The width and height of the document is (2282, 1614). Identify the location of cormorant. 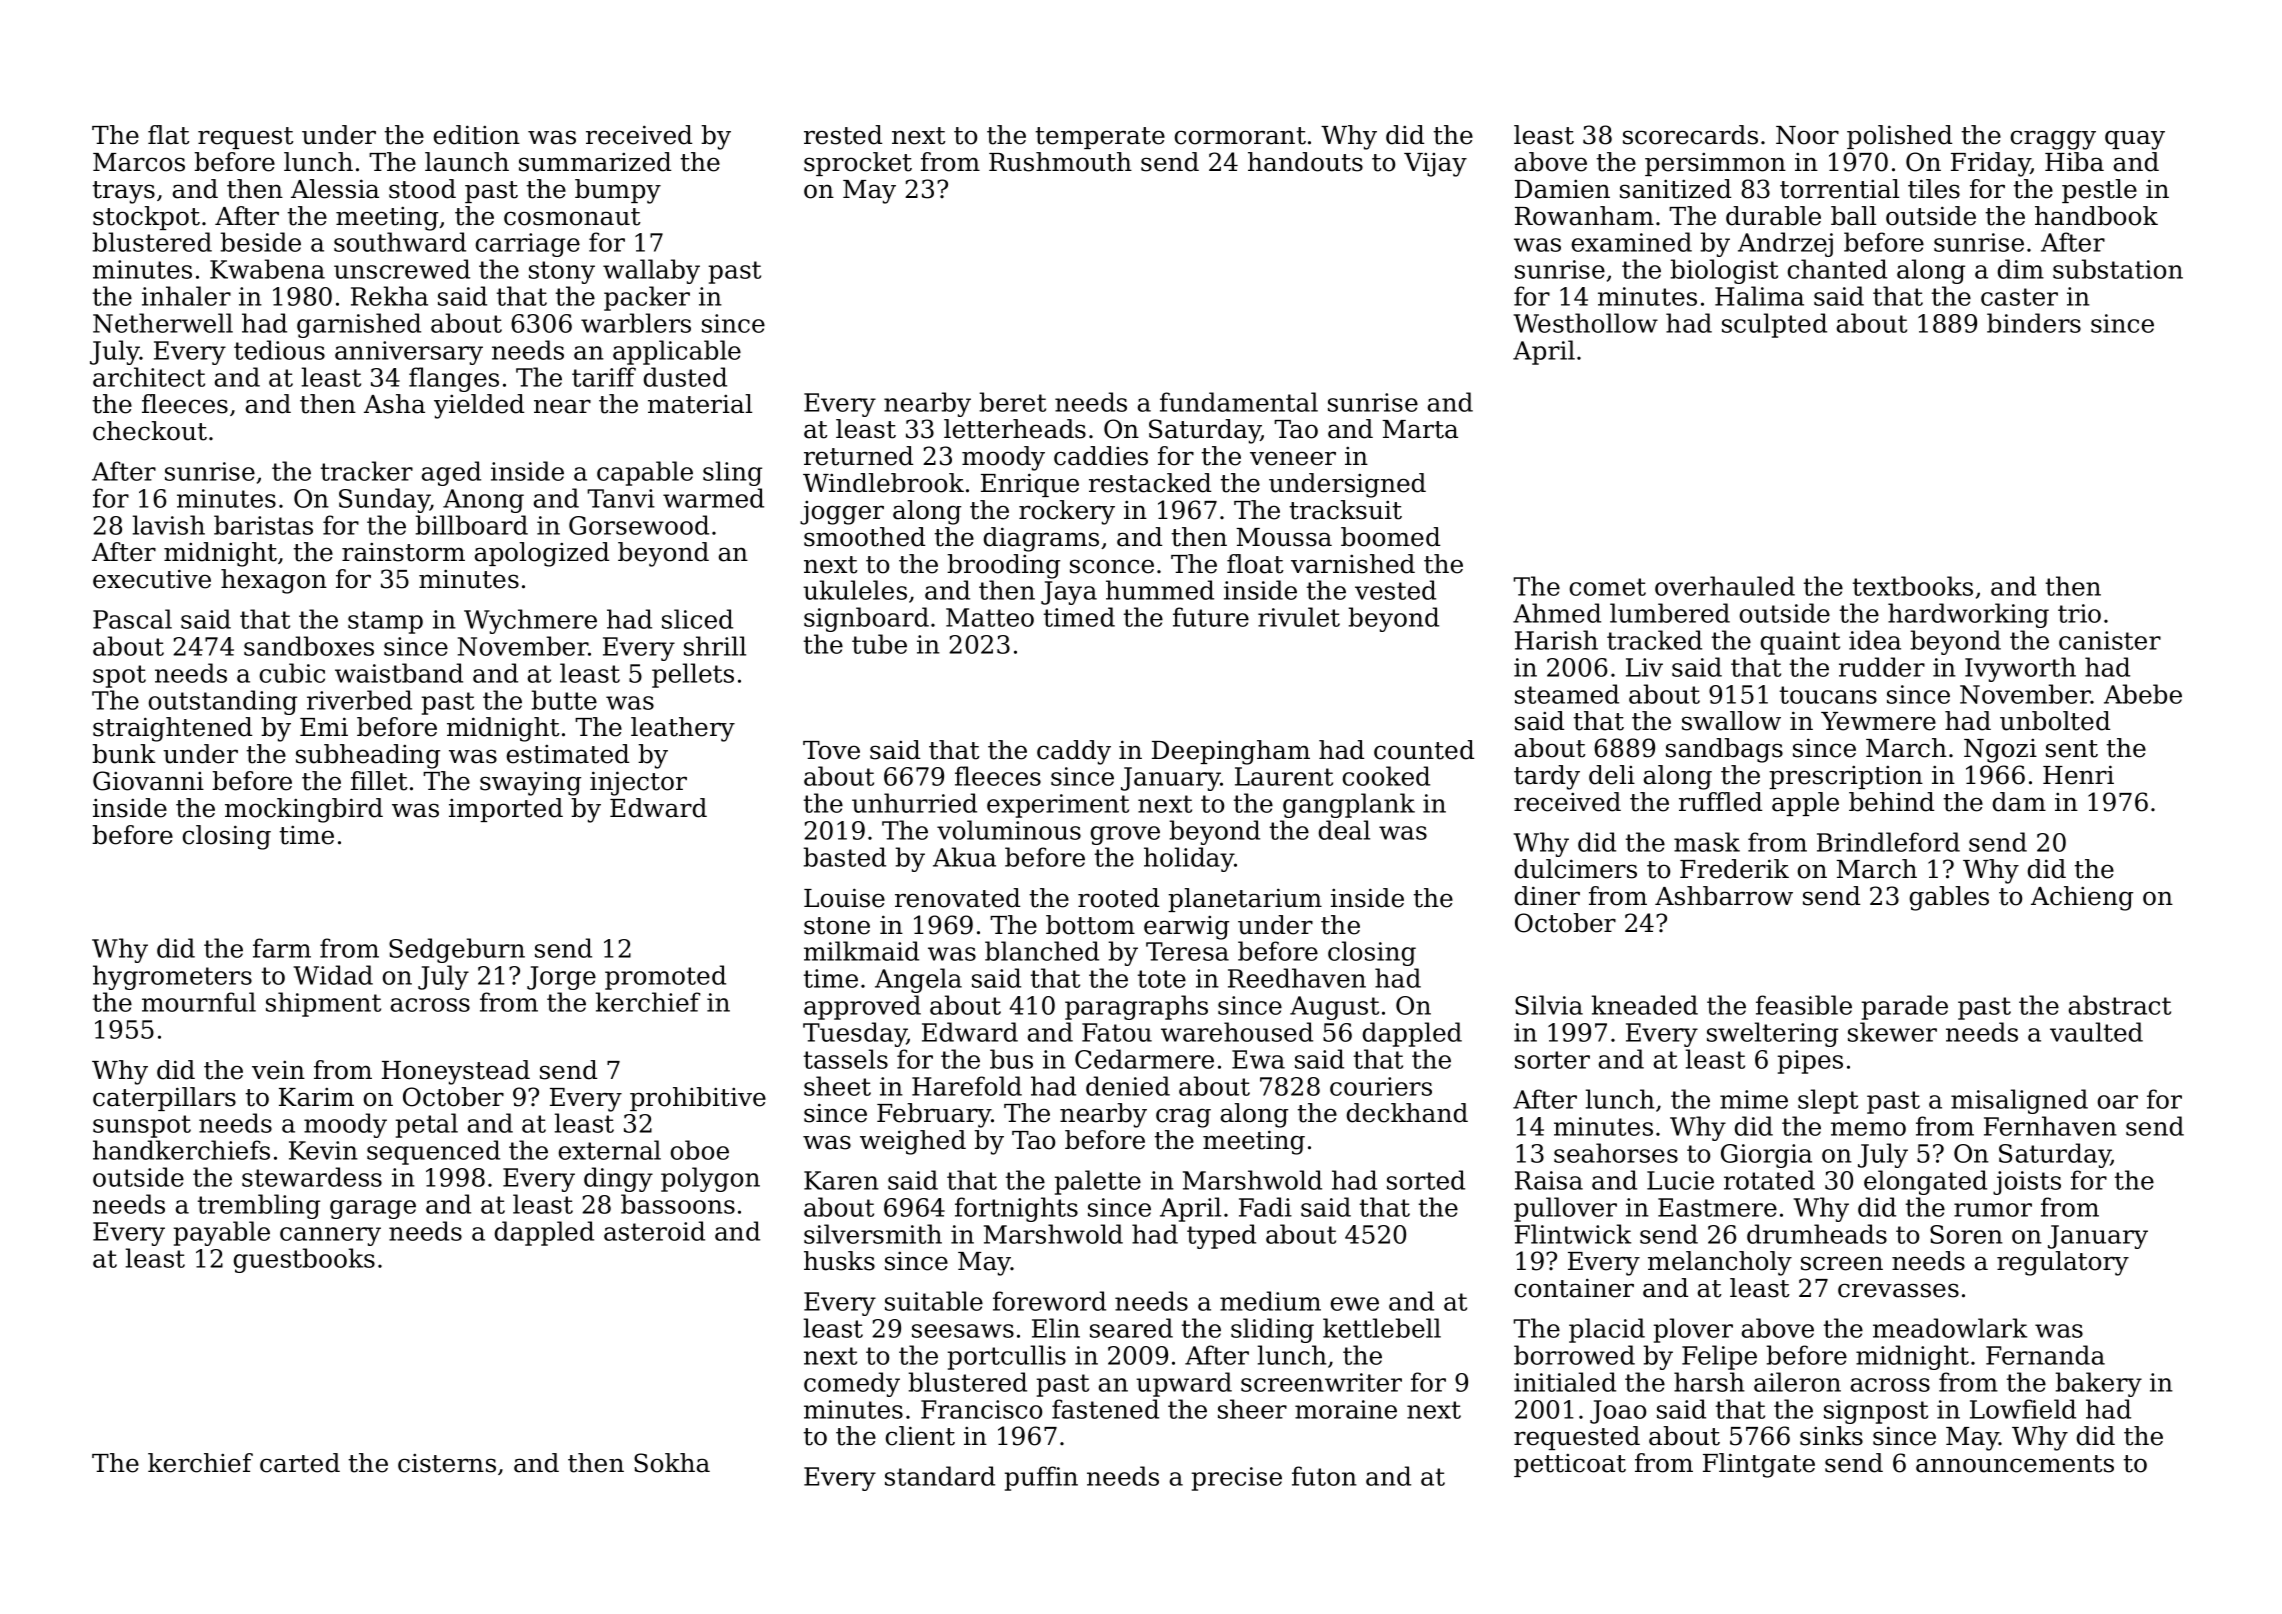
(1240, 136).
